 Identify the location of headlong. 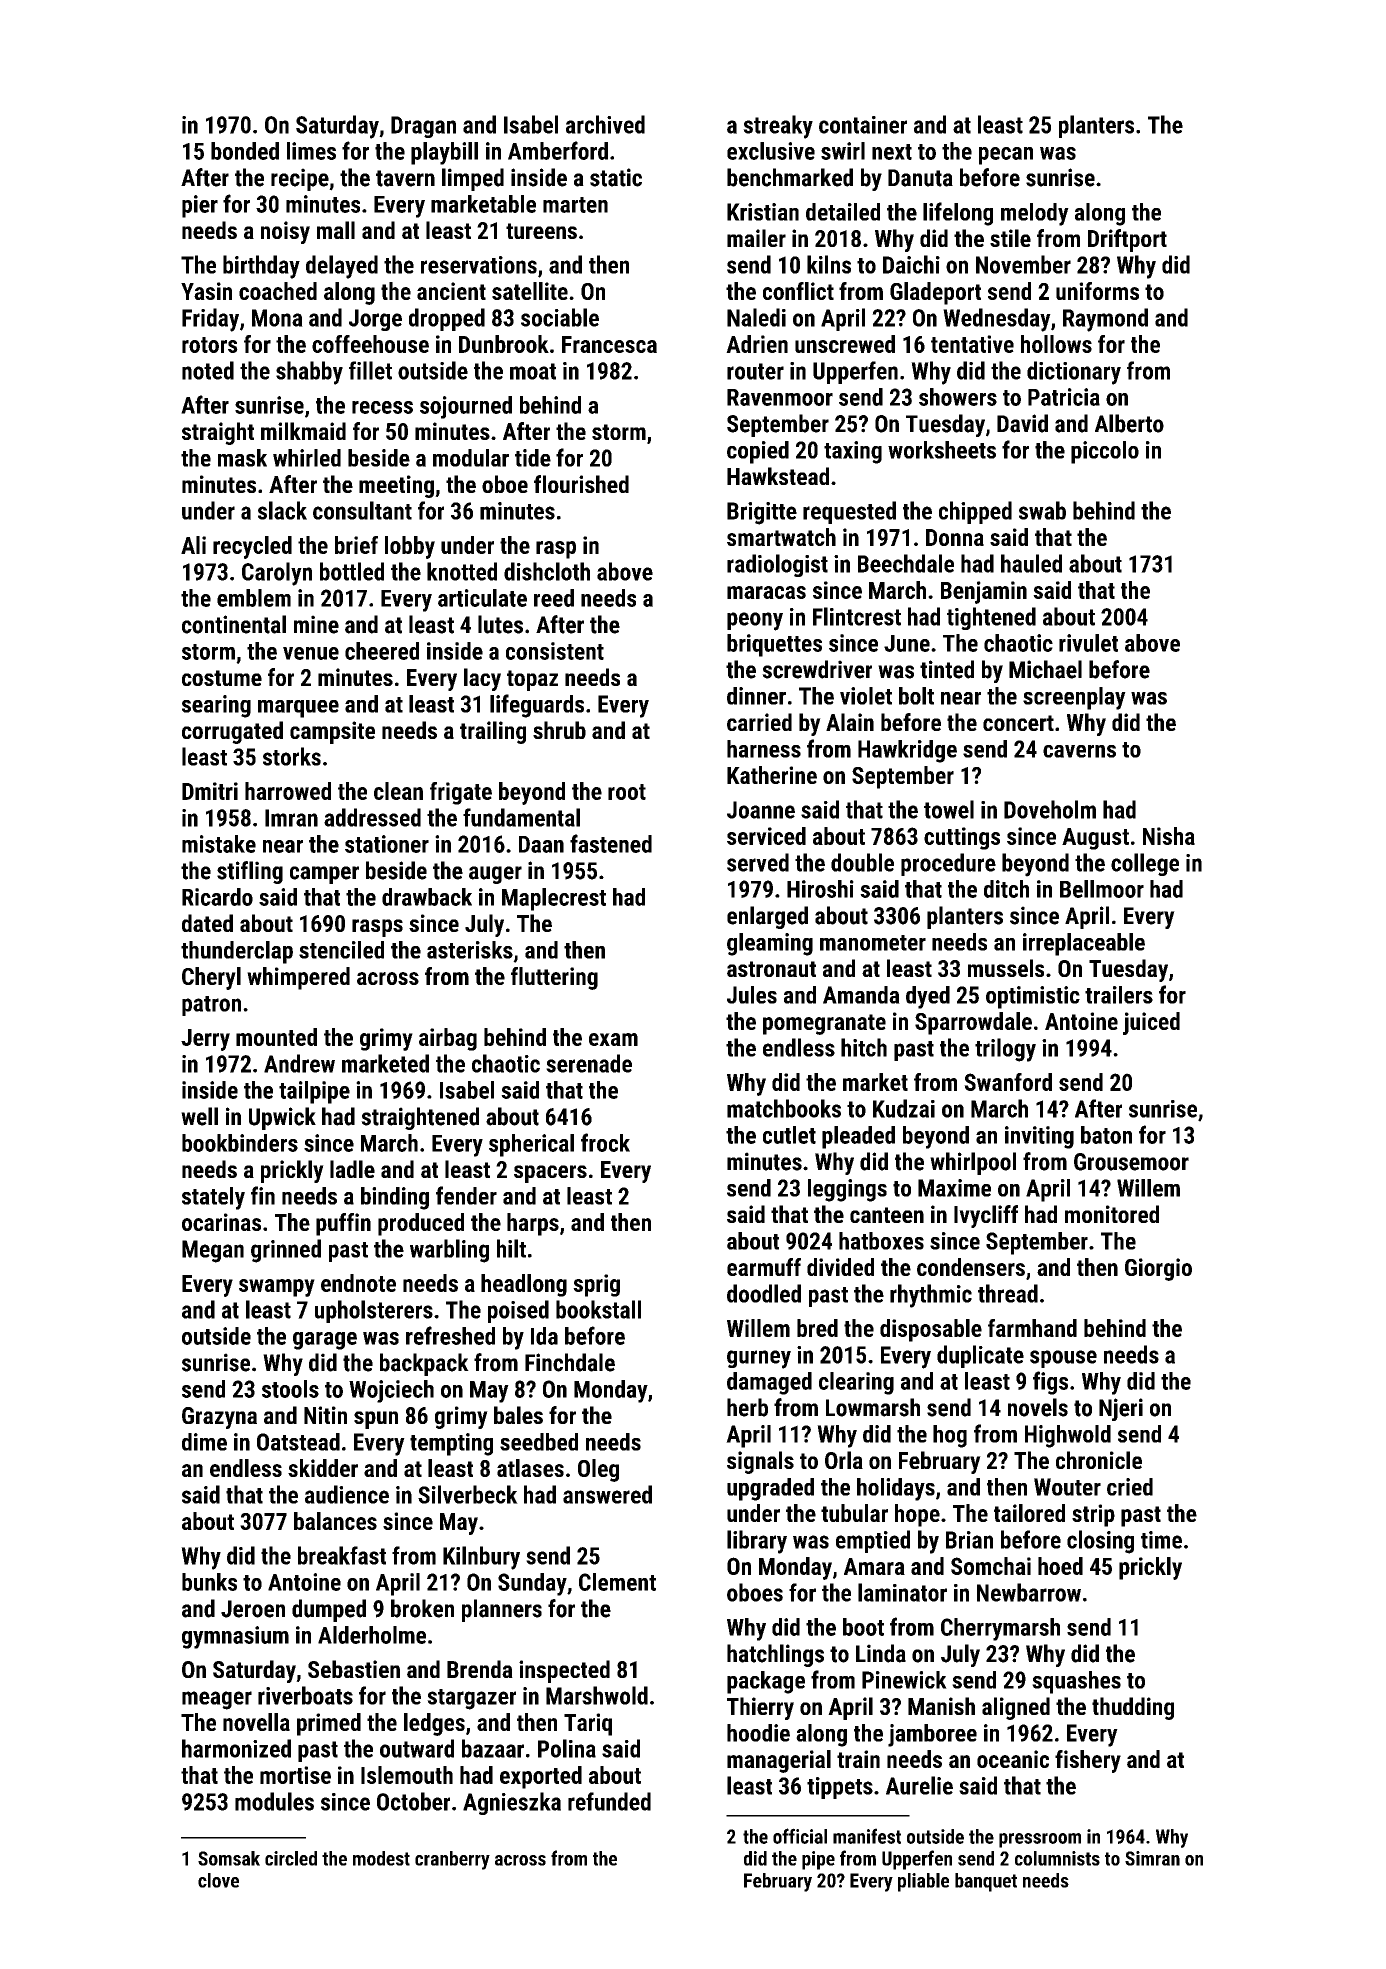
(524, 1285).
